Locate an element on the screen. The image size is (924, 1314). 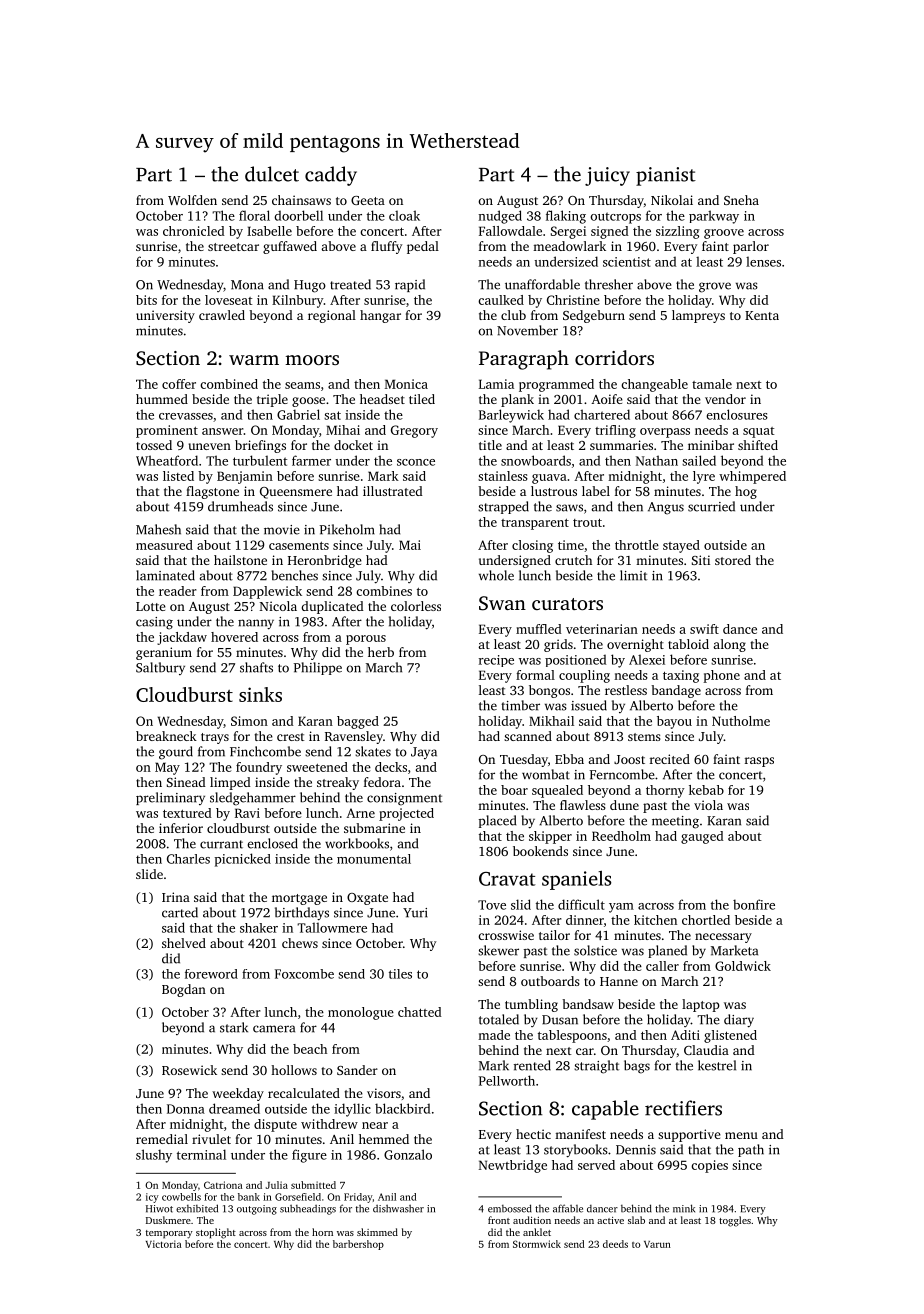
breakneck is located at coordinates (166, 736).
